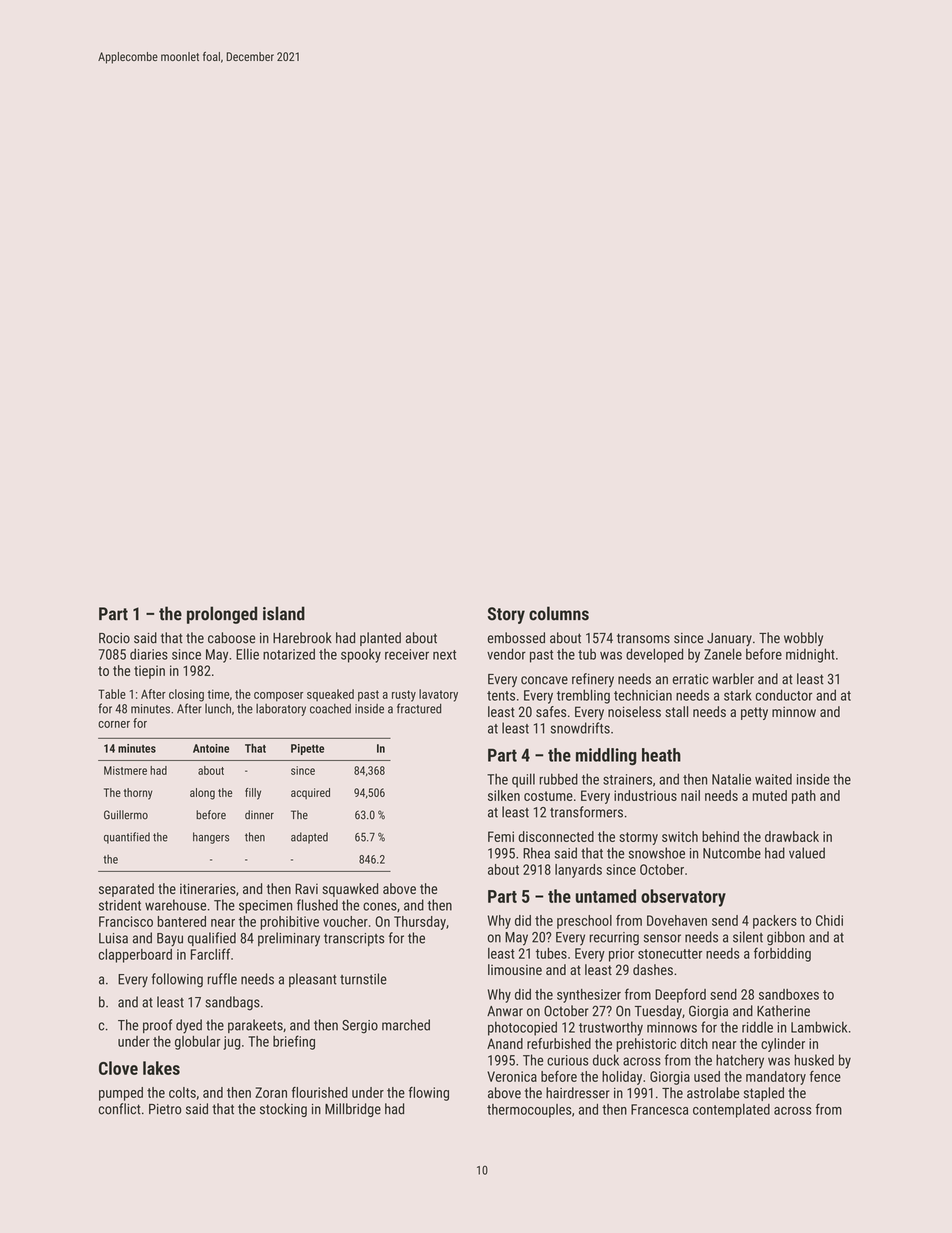 The image size is (952, 1233). Describe the element at coordinates (754, 713) in the document. I see `petty` at that location.
